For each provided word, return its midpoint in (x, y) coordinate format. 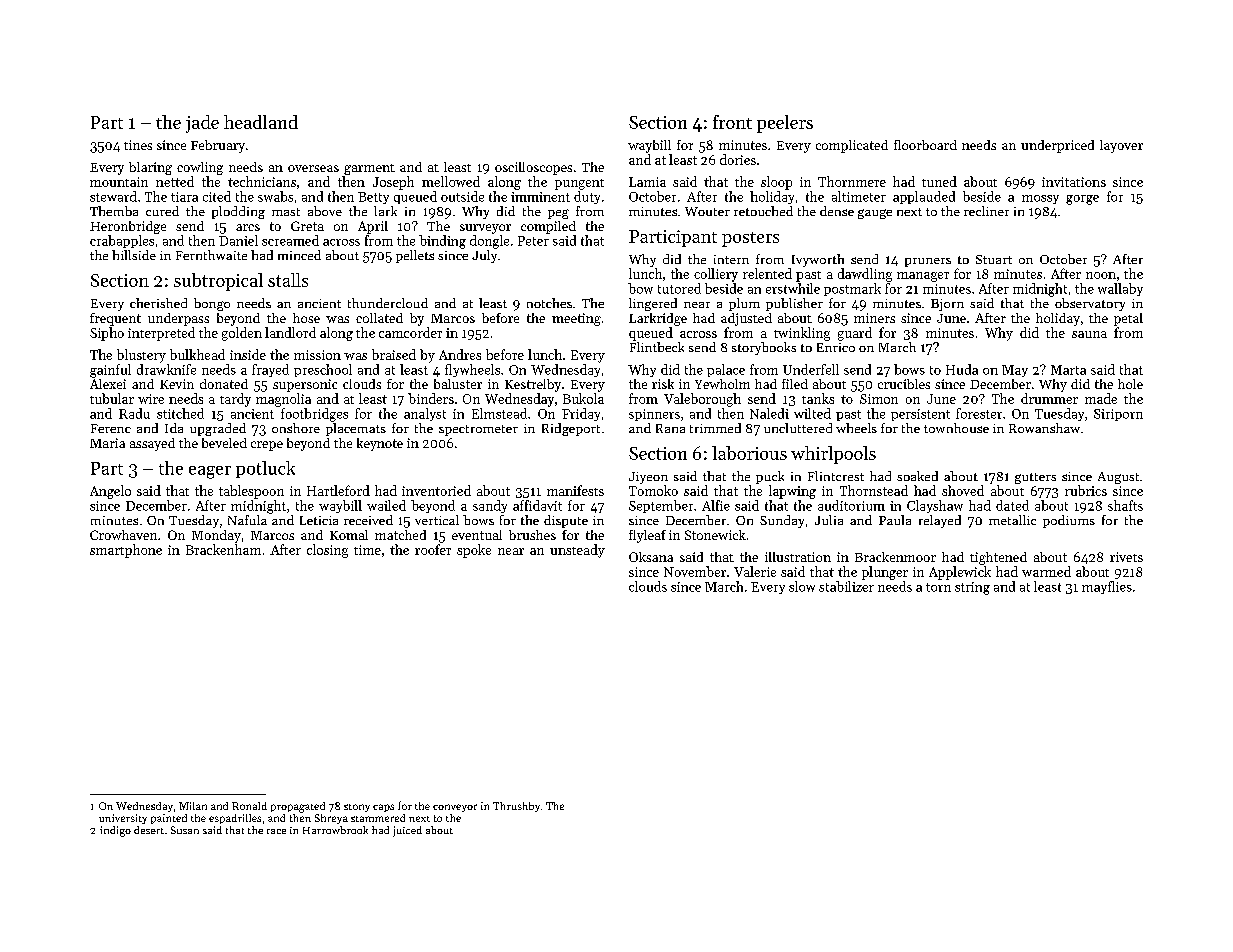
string (972, 588)
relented (767, 273)
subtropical (218, 282)
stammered (378, 818)
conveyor (455, 808)
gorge (1082, 200)
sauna (1089, 334)
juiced (407, 831)
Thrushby (516, 807)
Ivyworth (818, 260)
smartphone (126, 551)
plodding (238, 212)
